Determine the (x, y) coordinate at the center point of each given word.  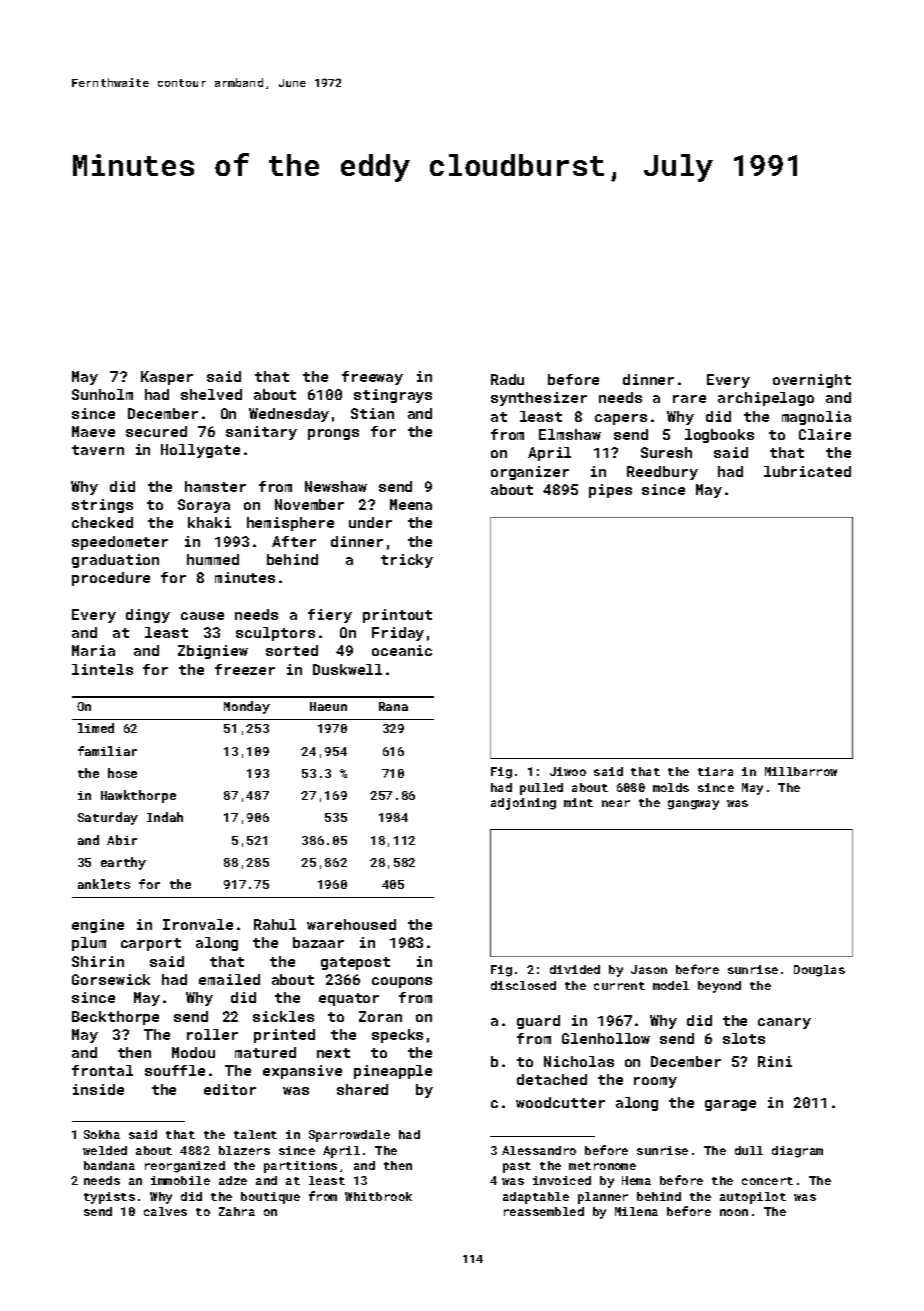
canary (784, 1023)
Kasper (167, 378)
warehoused (351, 924)
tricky (407, 561)
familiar (107, 751)
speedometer (120, 543)
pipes (610, 491)
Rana (393, 706)
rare (689, 399)
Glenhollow (606, 1038)
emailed (229, 979)
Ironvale (198, 924)
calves (165, 1211)
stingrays (393, 396)
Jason (649, 969)
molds (671, 787)
